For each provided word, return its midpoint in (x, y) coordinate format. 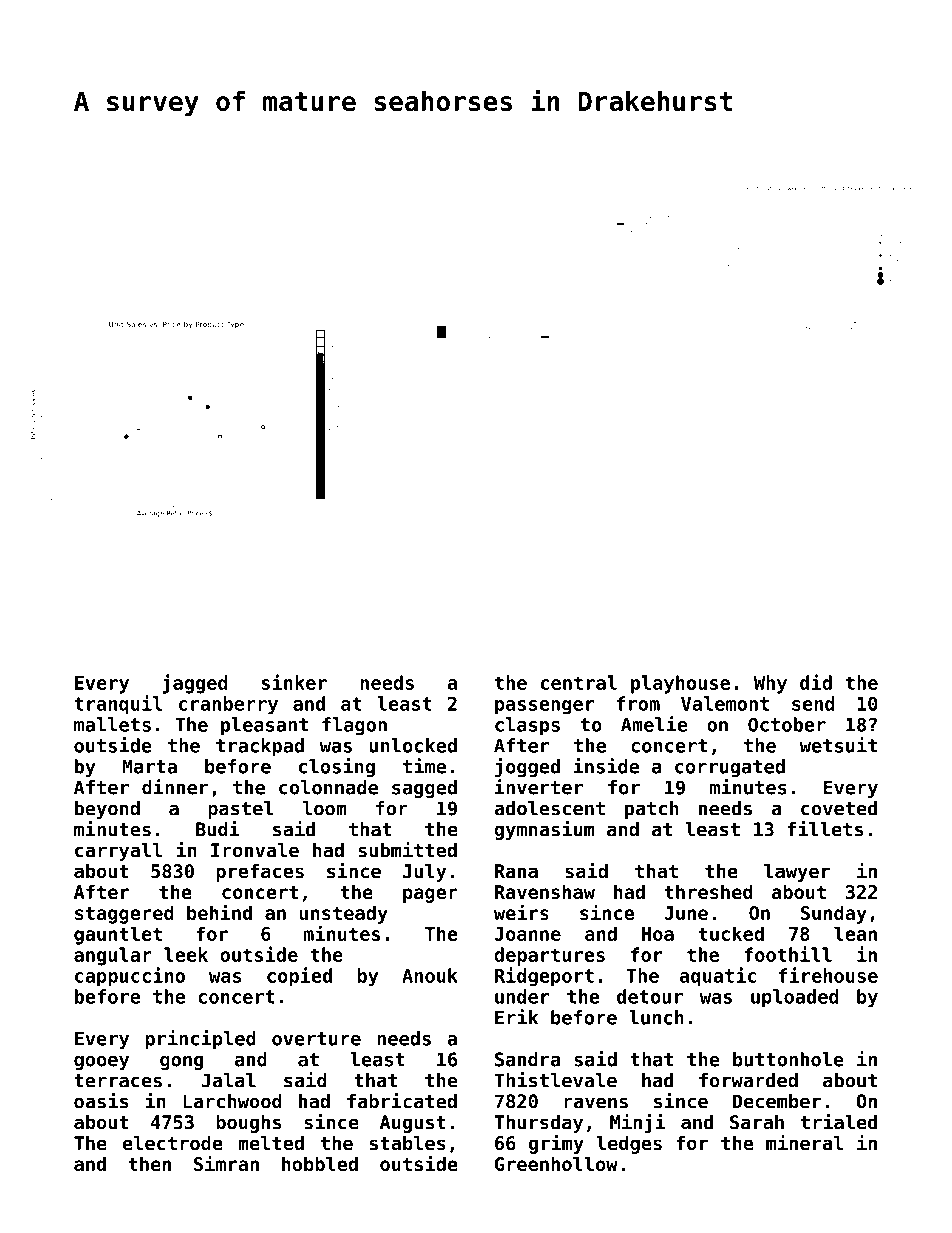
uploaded (795, 998)
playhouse (680, 684)
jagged (195, 684)
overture (316, 1039)
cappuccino (130, 977)
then (149, 1163)
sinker (294, 682)
